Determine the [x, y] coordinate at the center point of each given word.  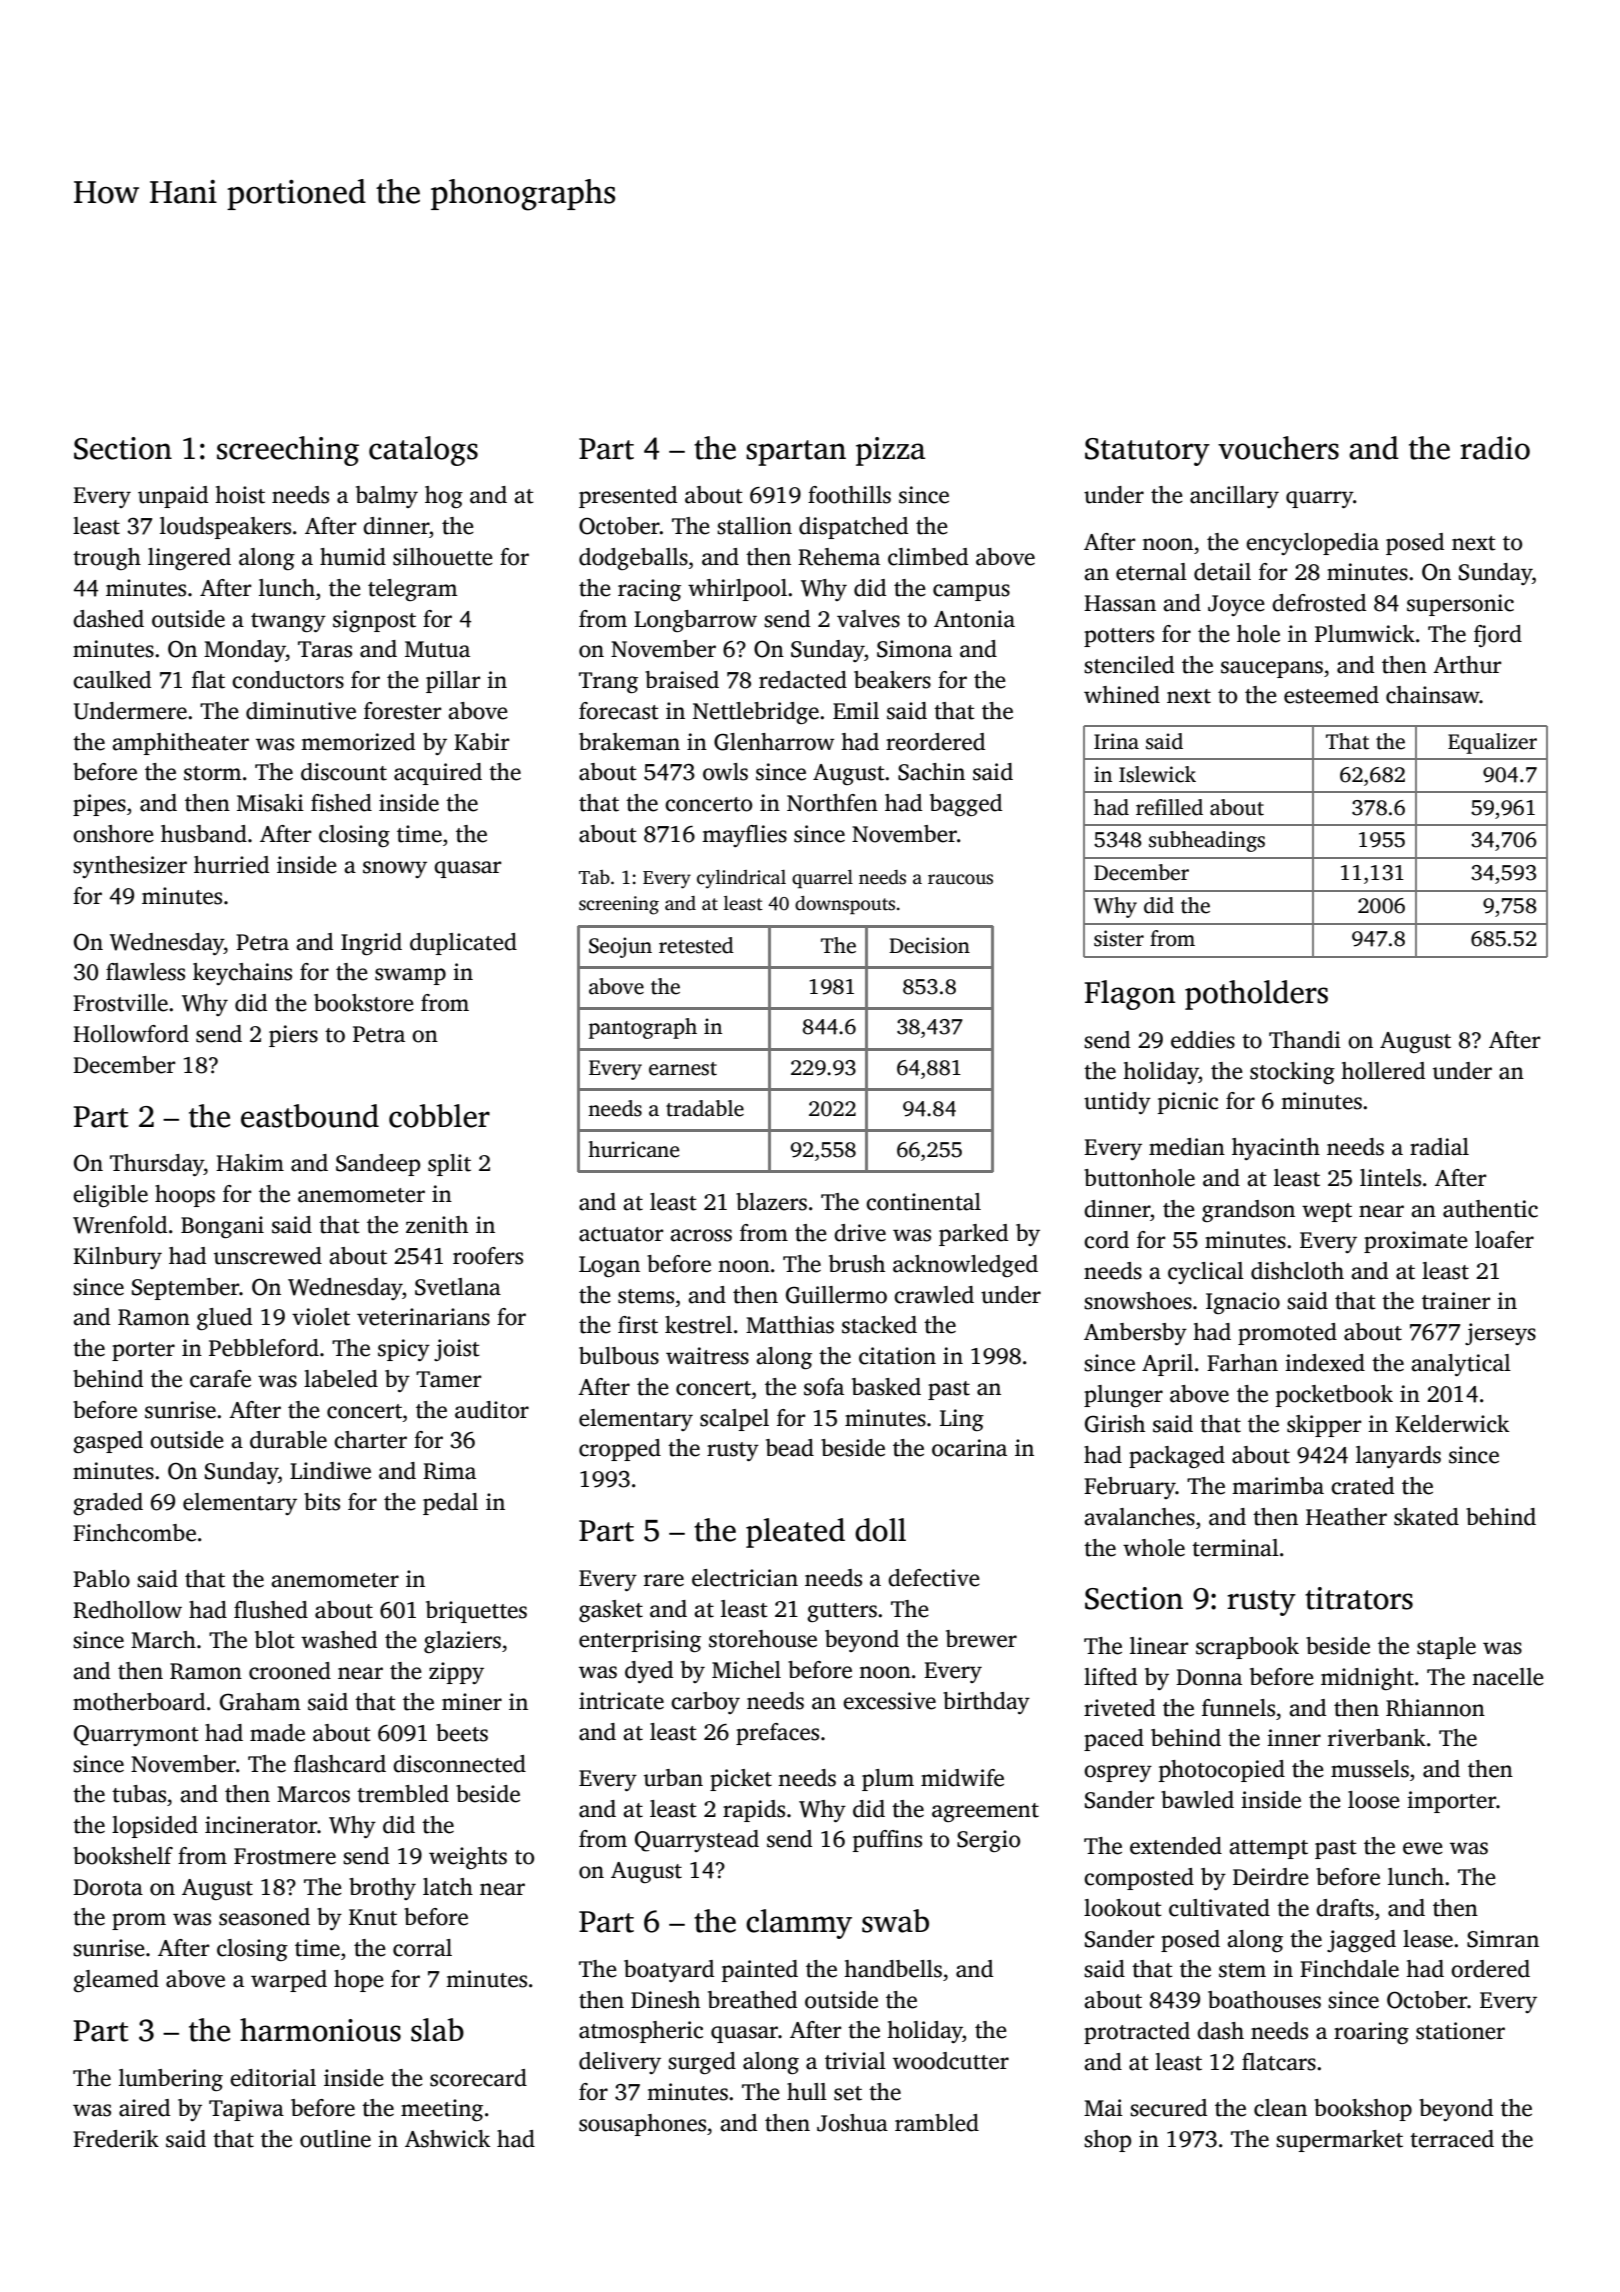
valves [868, 619]
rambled [937, 2123]
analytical [1461, 1365]
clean [1280, 2108]
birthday [986, 1703]
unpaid [173, 497]
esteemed [1331, 695]
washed [339, 1640]
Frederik [116, 2139]
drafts [1345, 1908]
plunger [1123, 1396]
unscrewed [268, 1256]
